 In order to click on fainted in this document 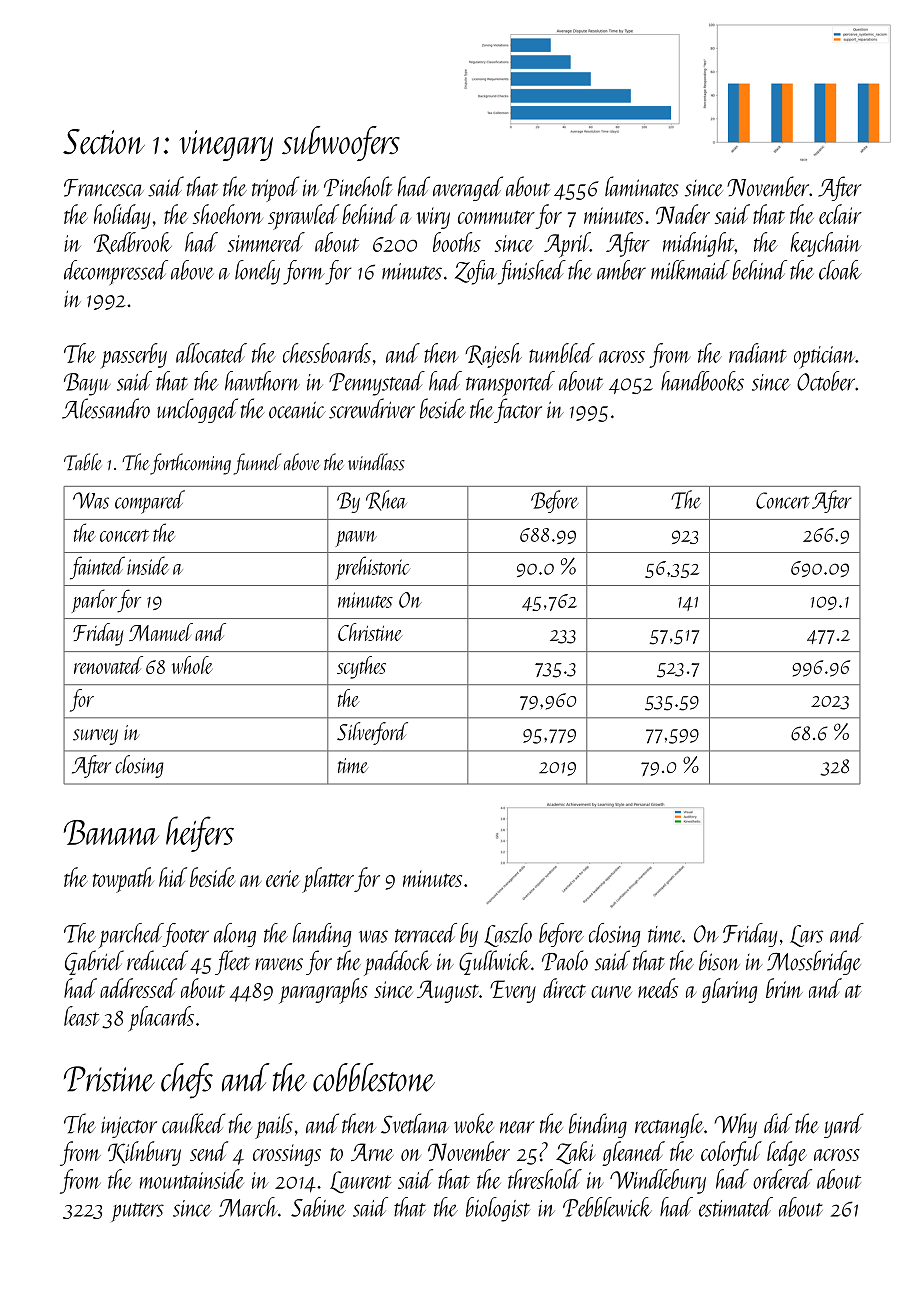, I will do `click(97, 568)`.
